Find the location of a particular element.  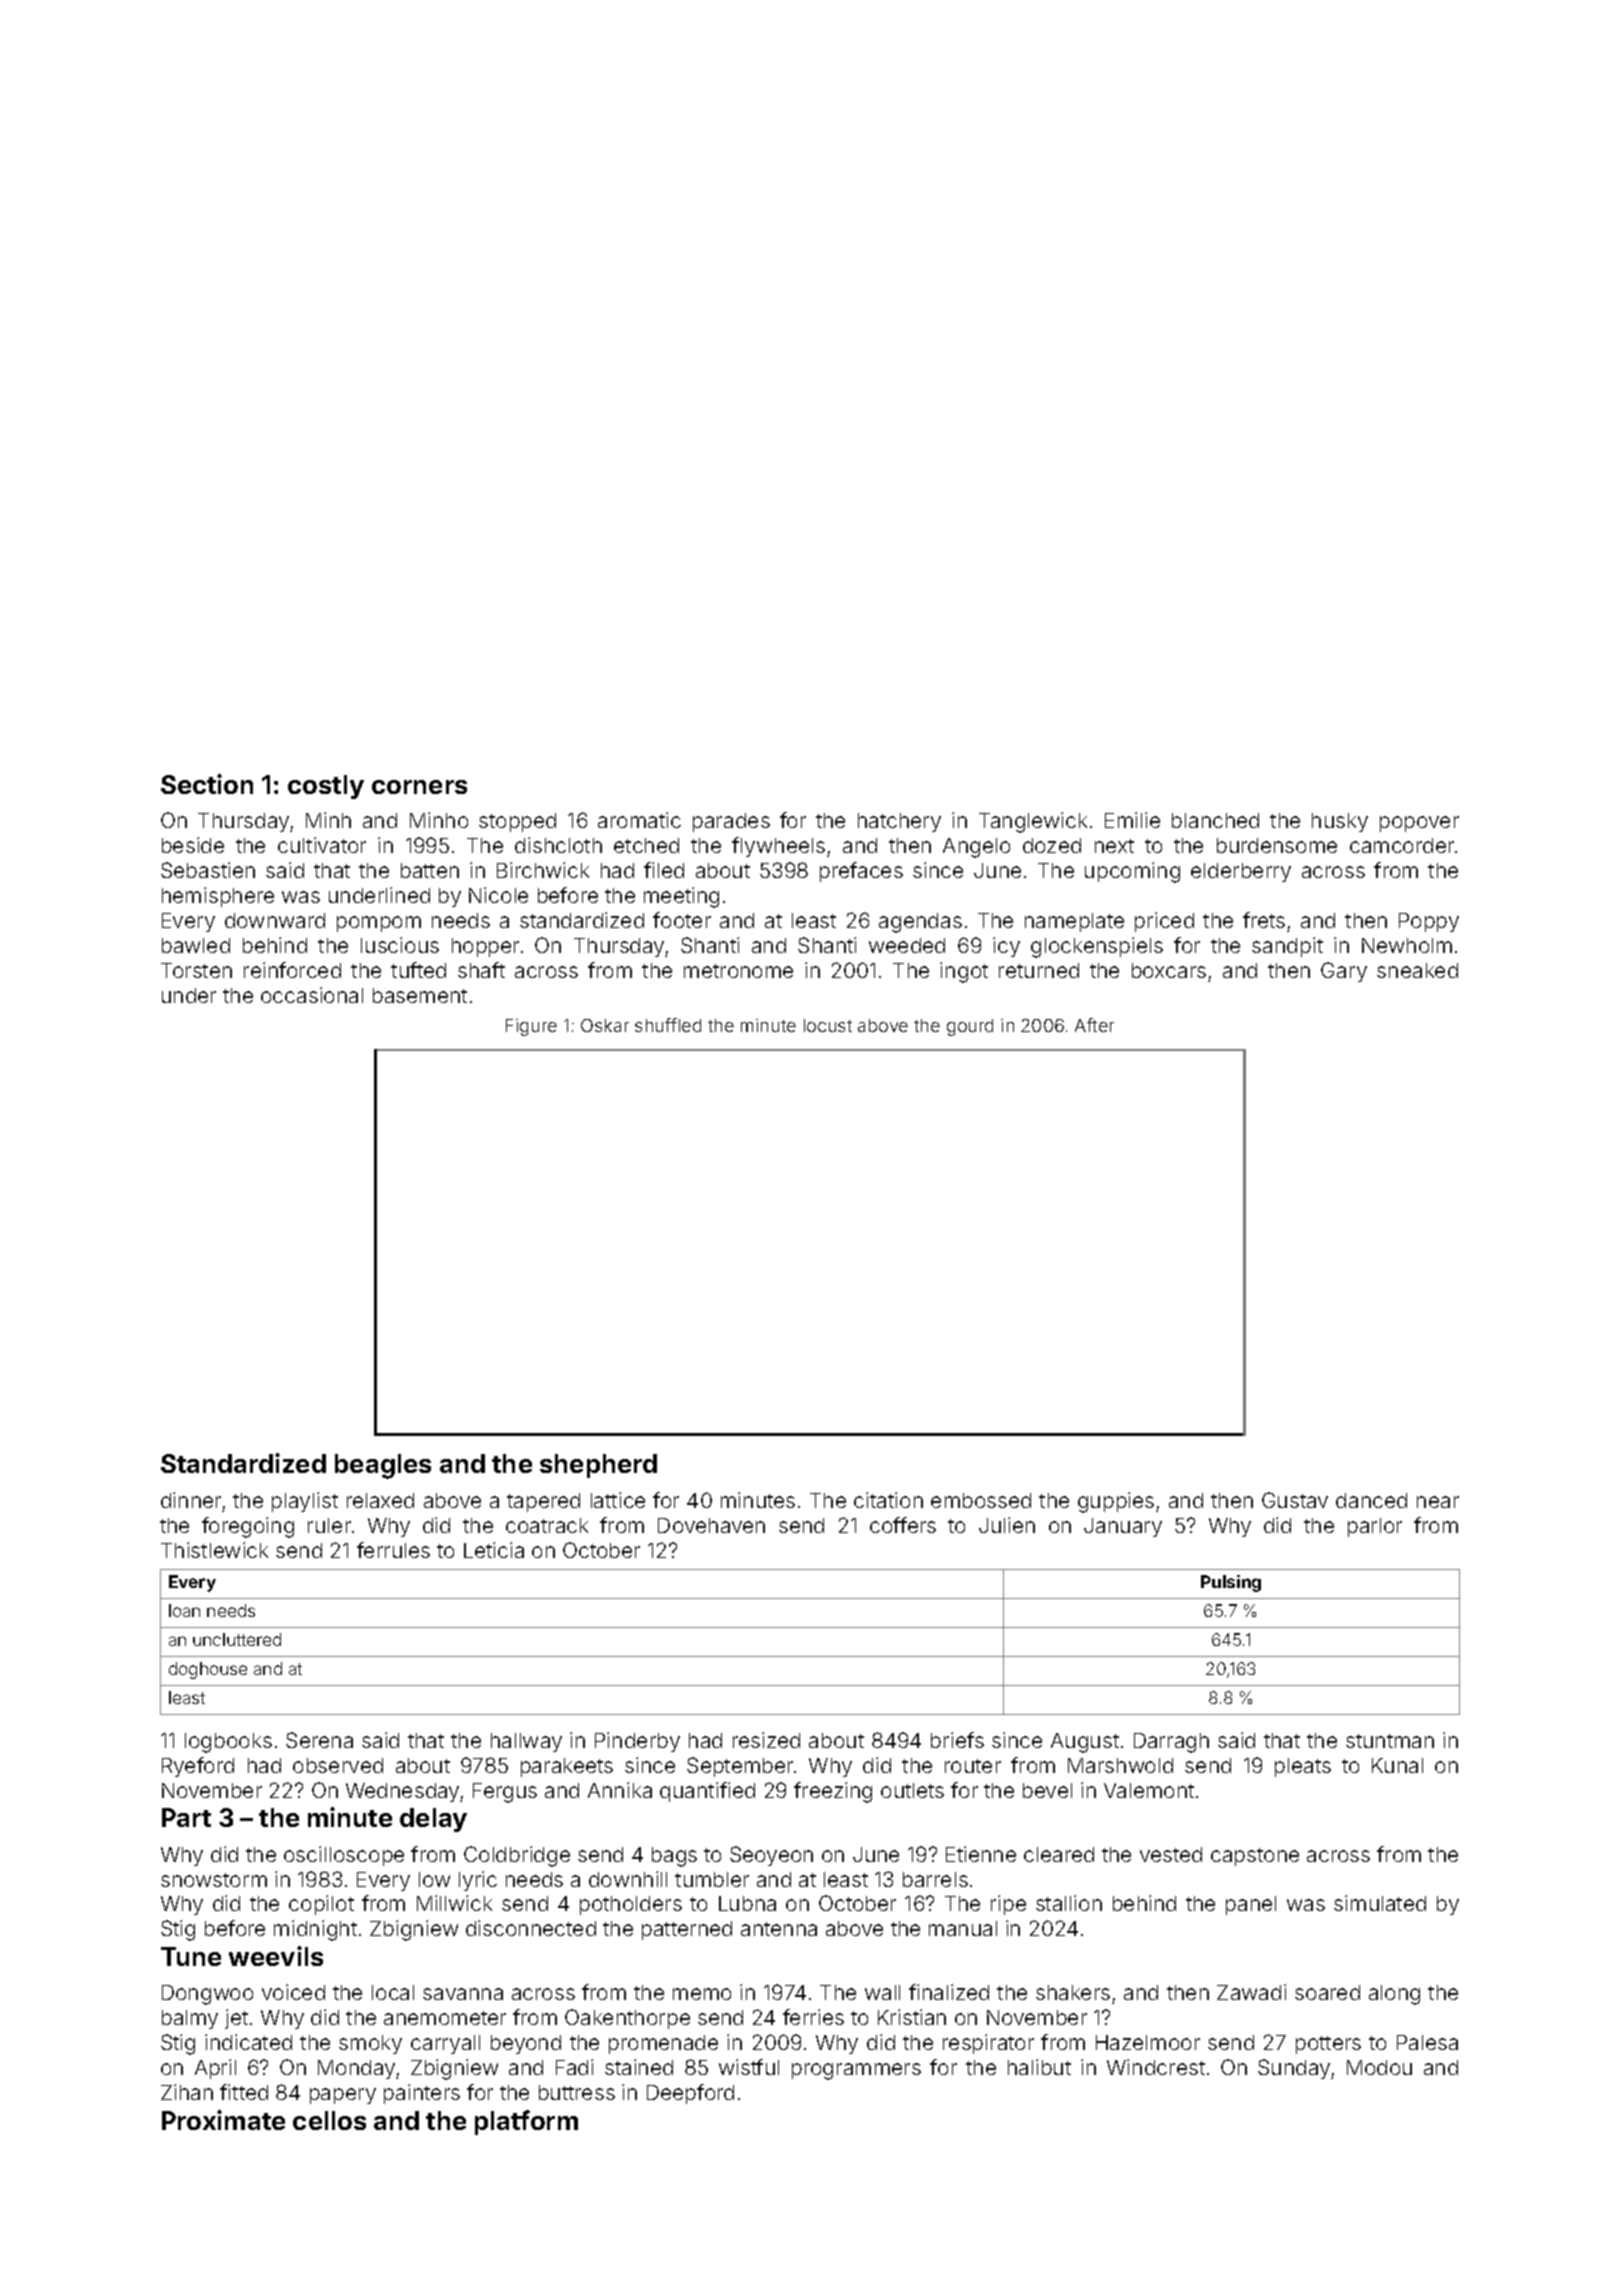

husky is located at coordinates (1340, 822).
